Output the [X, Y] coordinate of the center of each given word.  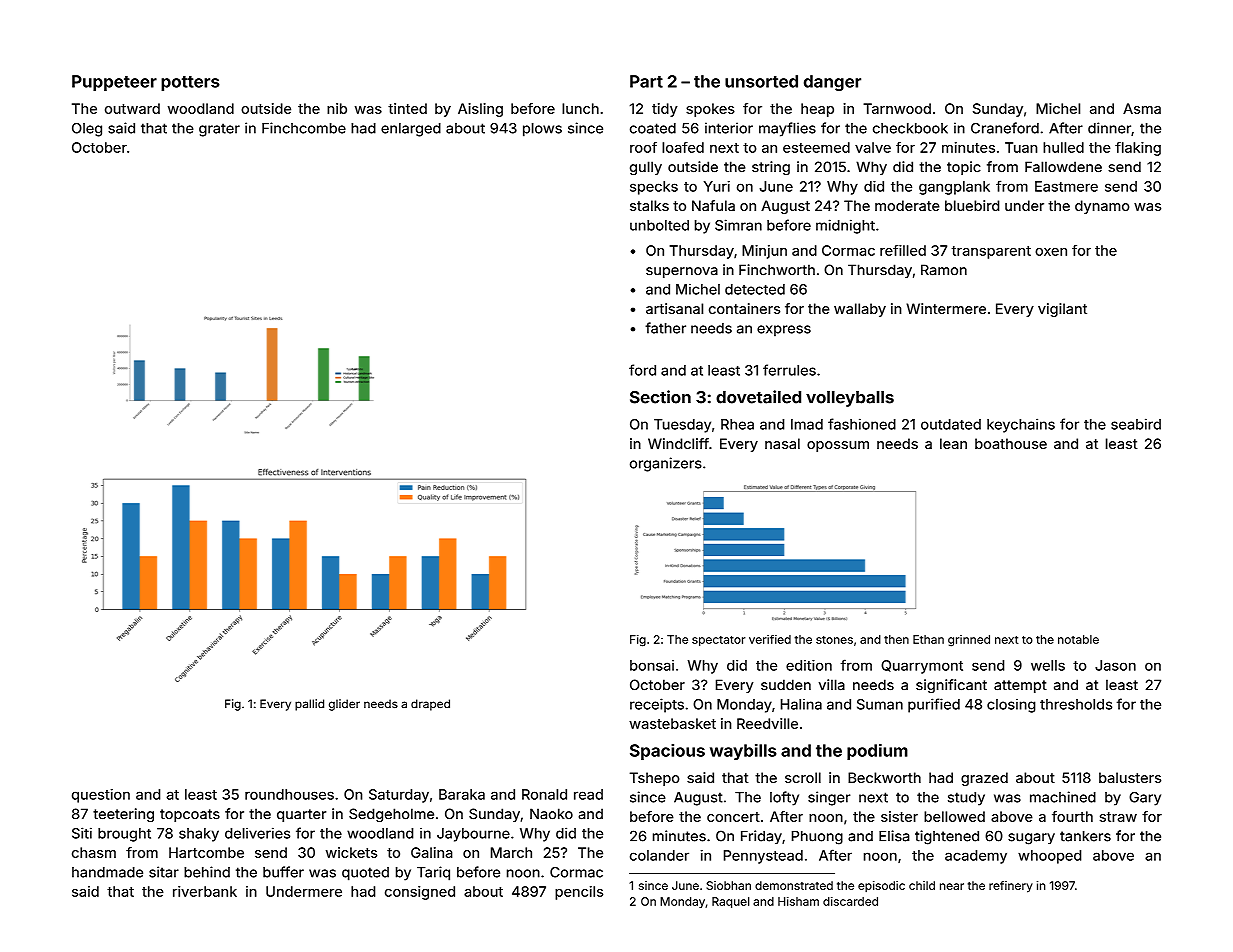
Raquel [730, 902]
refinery [1011, 887]
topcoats [190, 815]
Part [646, 81]
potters [190, 83]
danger [832, 83]
